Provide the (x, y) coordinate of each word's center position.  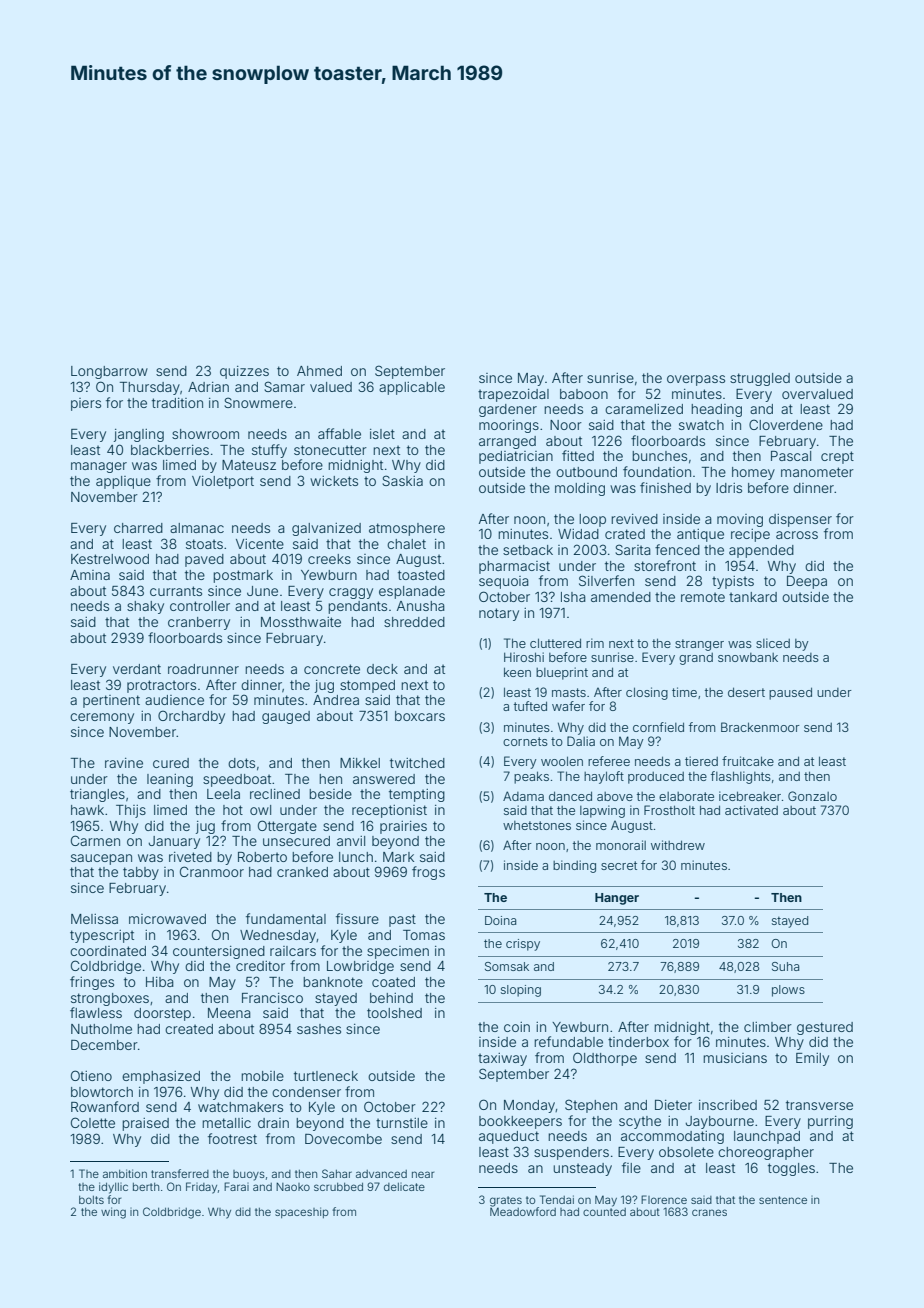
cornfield (658, 727)
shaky (145, 607)
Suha (785, 966)
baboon (584, 394)
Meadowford (523, 1211)
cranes (709, 1212)
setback (528, 550)
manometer (817, 472)
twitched (417, 763)
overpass (696, 380)
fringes (92, 983)
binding (574, 866)
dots (241, 763)
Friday (201, 1188)
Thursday (150, 388)
